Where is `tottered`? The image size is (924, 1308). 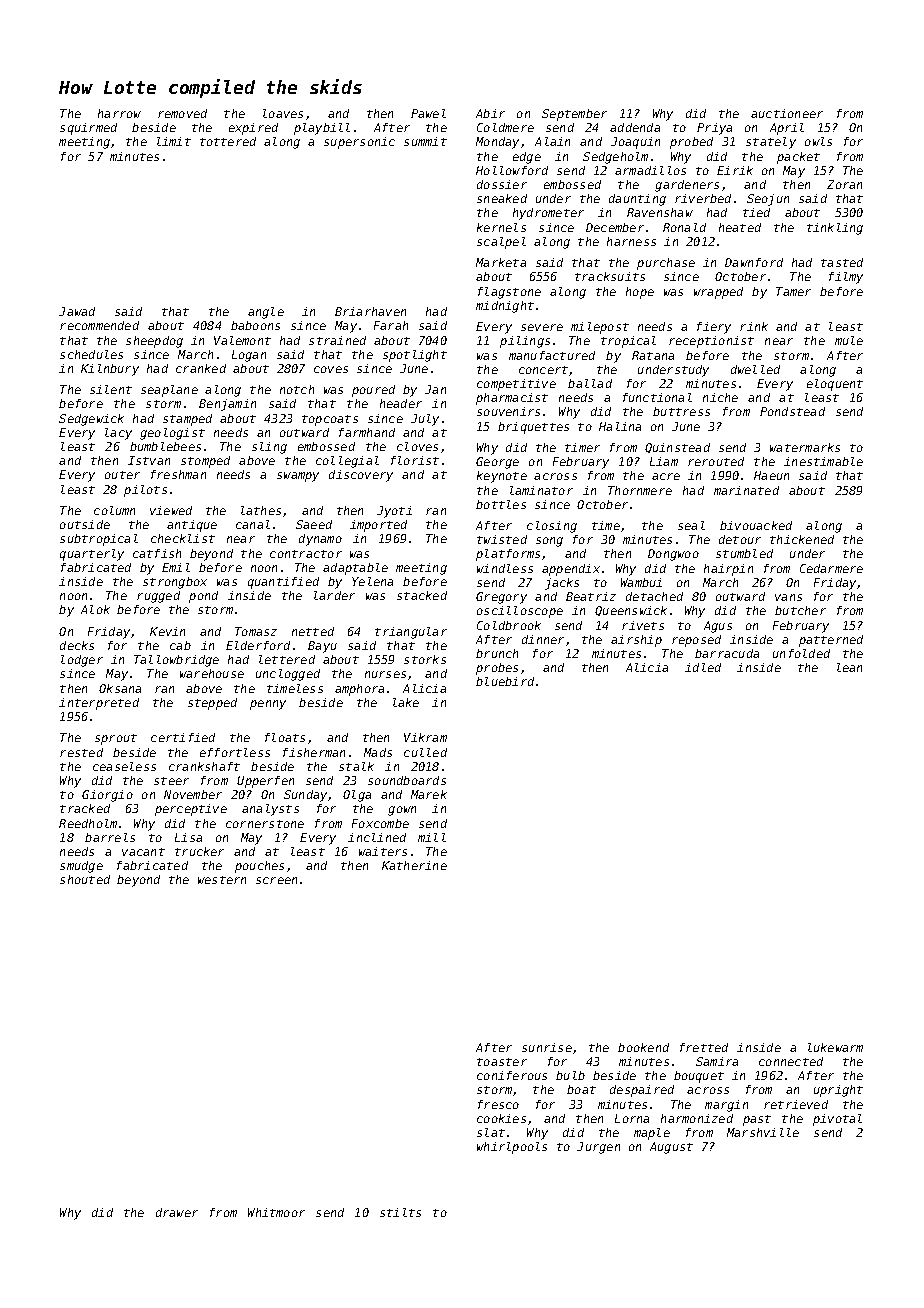 tottered is located at coordinates (228, 141).
